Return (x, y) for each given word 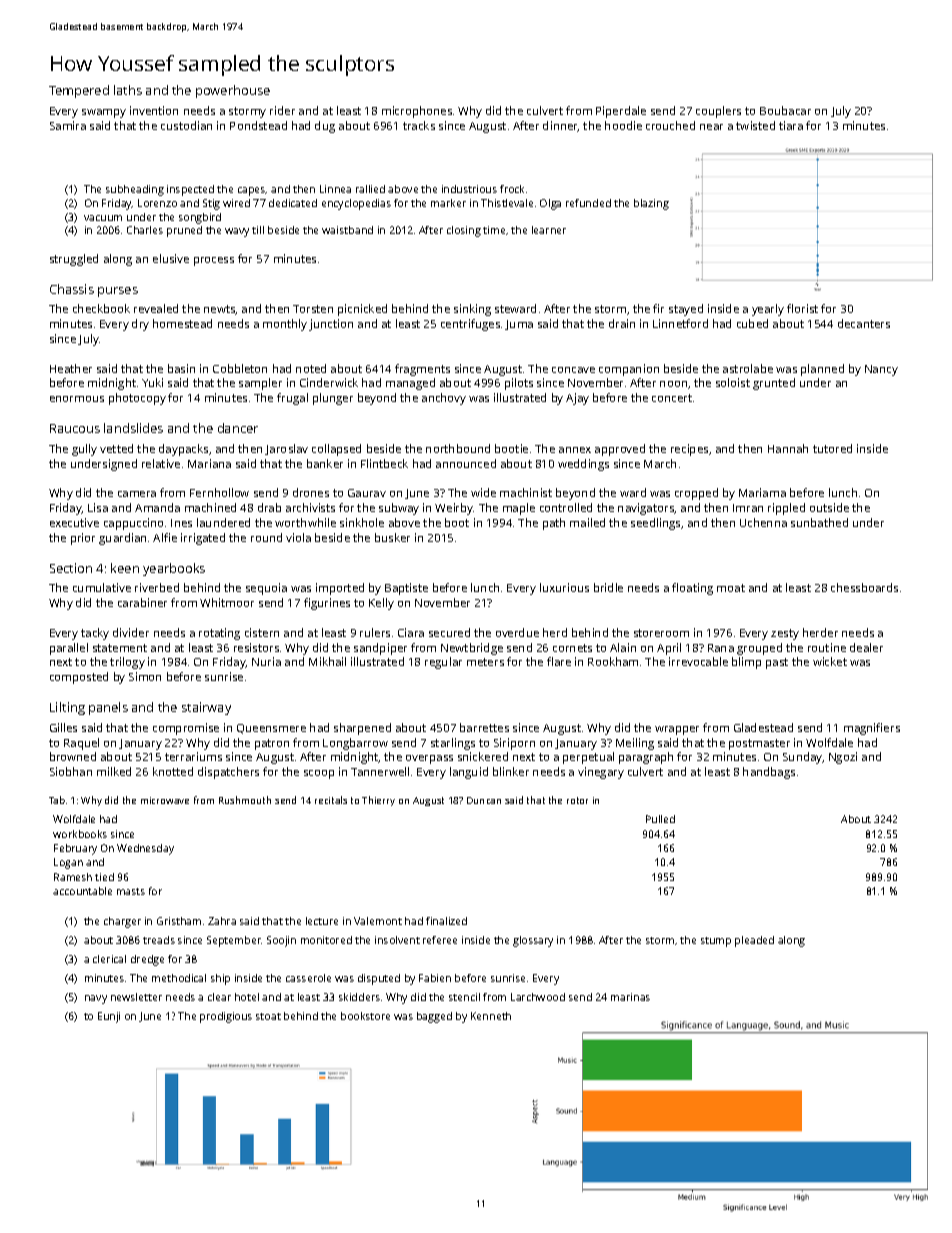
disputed (379, 979)
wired (236, 203)
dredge (147, 960)
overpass (429, 759)
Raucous (75, 428)
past (777, 663)
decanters (864, 323)
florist (802, 308)
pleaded (754, 941)
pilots (519, 384)
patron (272, 744)
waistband (347, 230)
